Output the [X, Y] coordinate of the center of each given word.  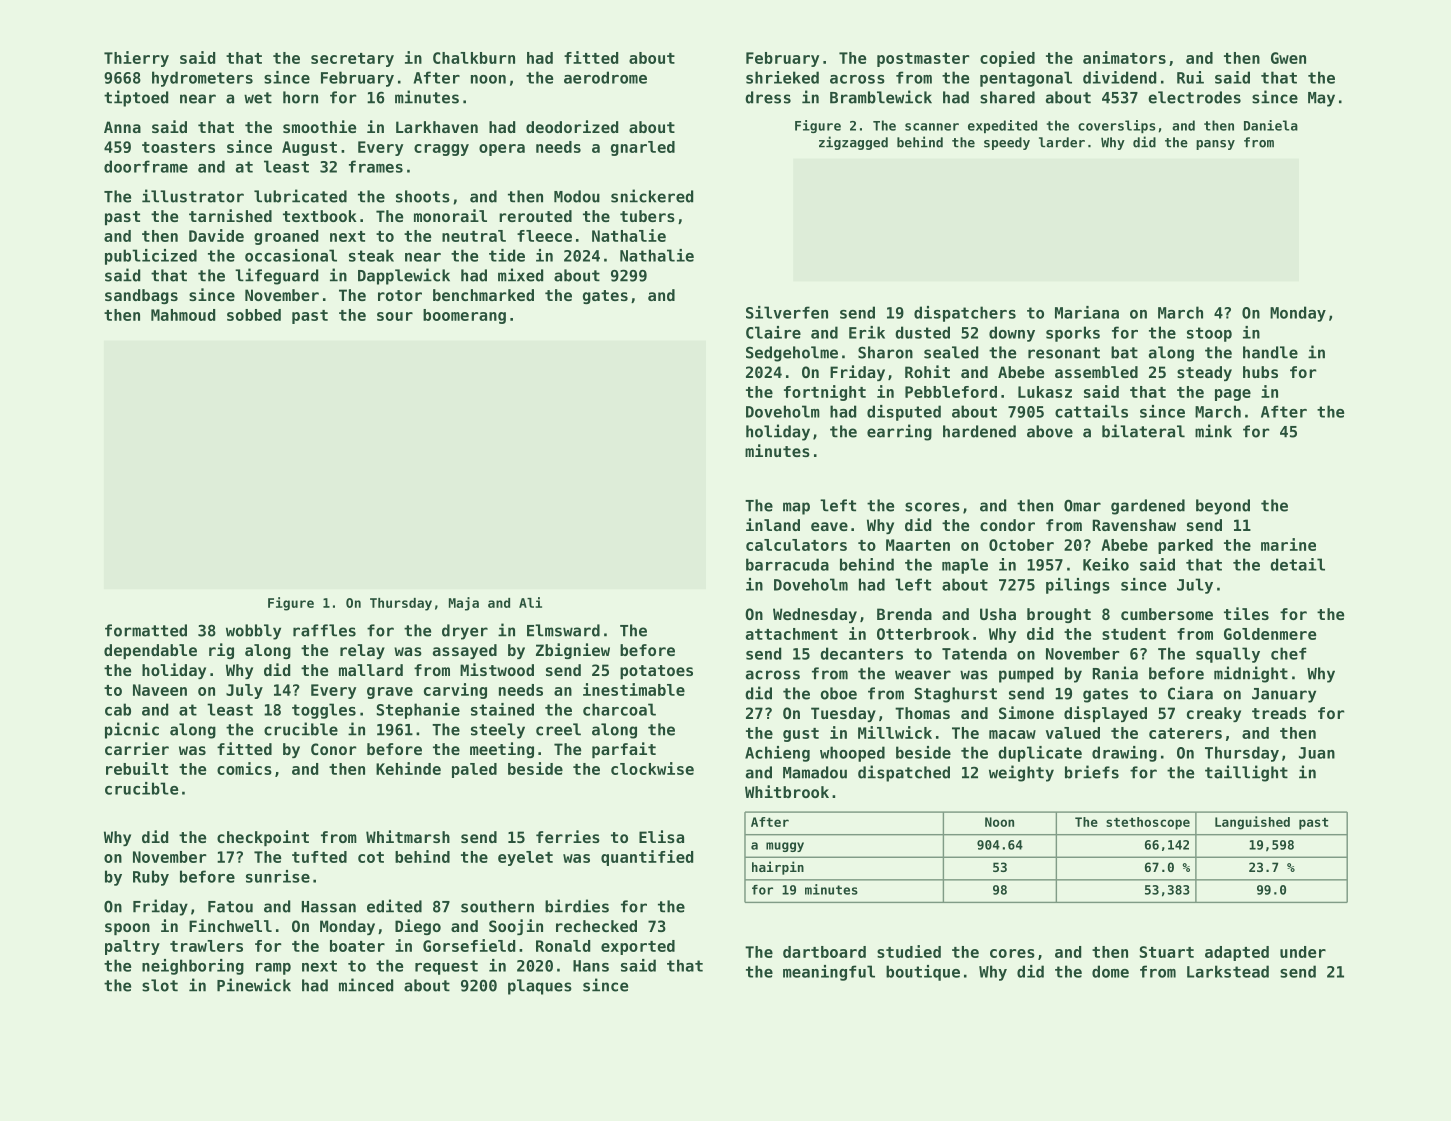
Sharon [885, 352]
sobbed [254, 315]
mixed [520, 275]
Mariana [1087, 312]
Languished [1252, 823]
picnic [132, 730]
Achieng [777, 754]
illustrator [193, 196]
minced [366, 985]
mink [1213, 431]
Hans [591, 966]
